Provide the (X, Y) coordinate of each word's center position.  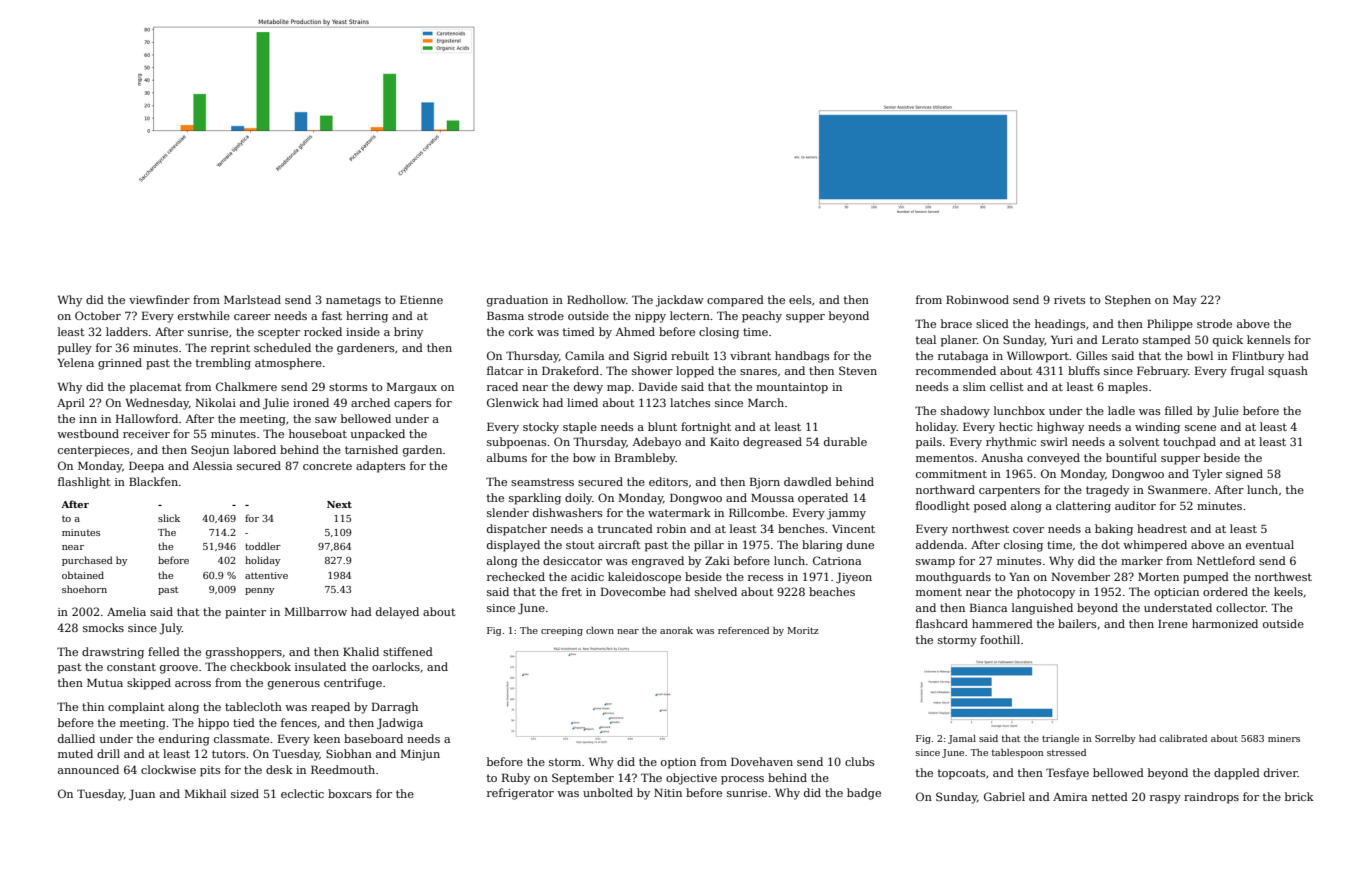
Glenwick (513, 402)
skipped (149, 684)
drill (108, 753)
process (742, 780)
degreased (772, 443)
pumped (1206, 578)
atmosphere (288, 364)
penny (259, 591)
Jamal (962, 739)
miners (1284, 738)
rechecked (516, 576)
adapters (380, 467)
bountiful (1131, 457)
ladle (1121, 410)
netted (1110, 796)
